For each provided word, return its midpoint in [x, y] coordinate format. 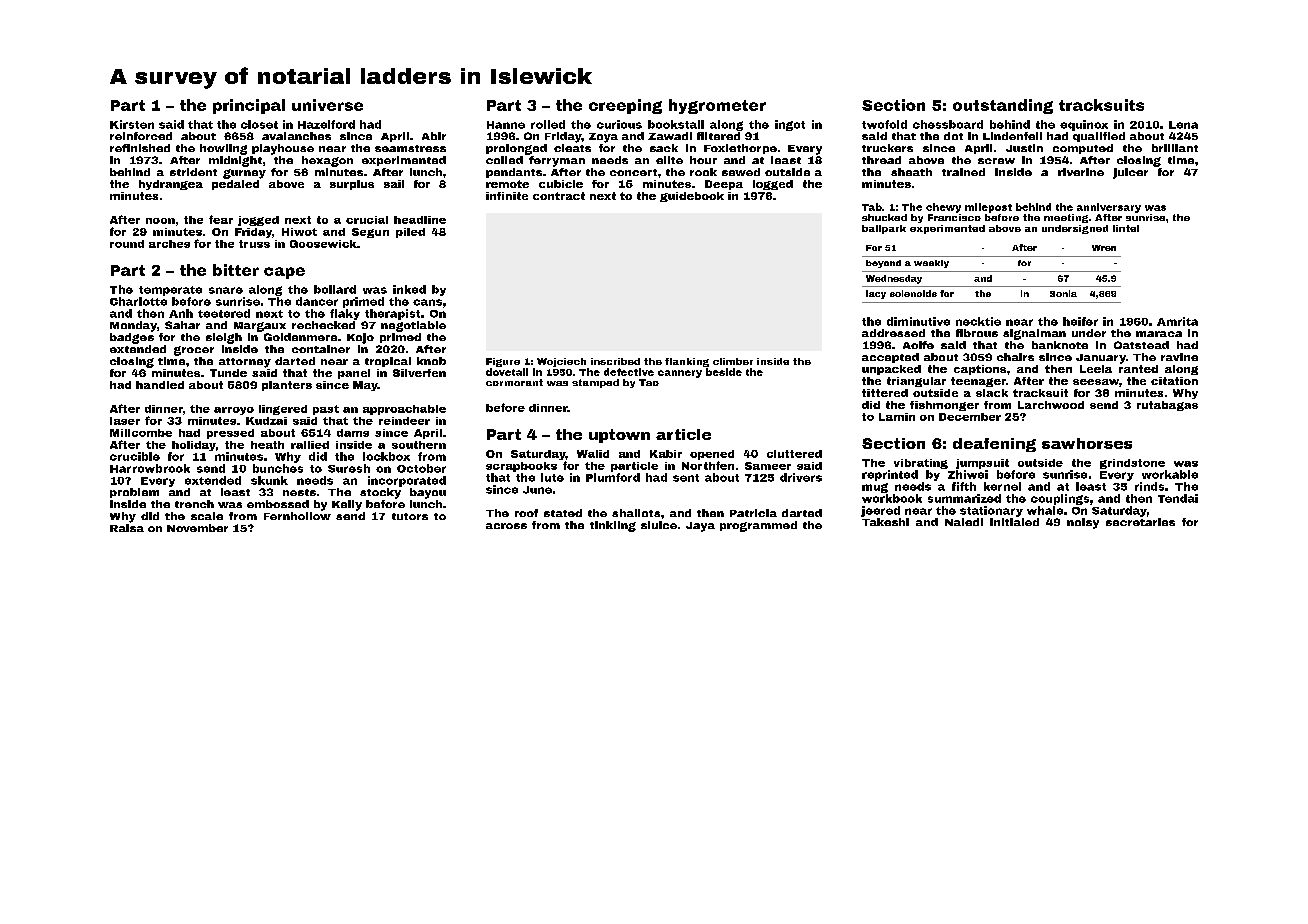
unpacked [891, 370]
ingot [790, 125]
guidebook [692, 197]
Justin [1024, 148]
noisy [1083, 523]
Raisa [127, 528]
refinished [140, 148]
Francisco [954, 217]
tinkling [613, 526]
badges [132, 338]
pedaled [235, 185]
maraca [1159, 334]
